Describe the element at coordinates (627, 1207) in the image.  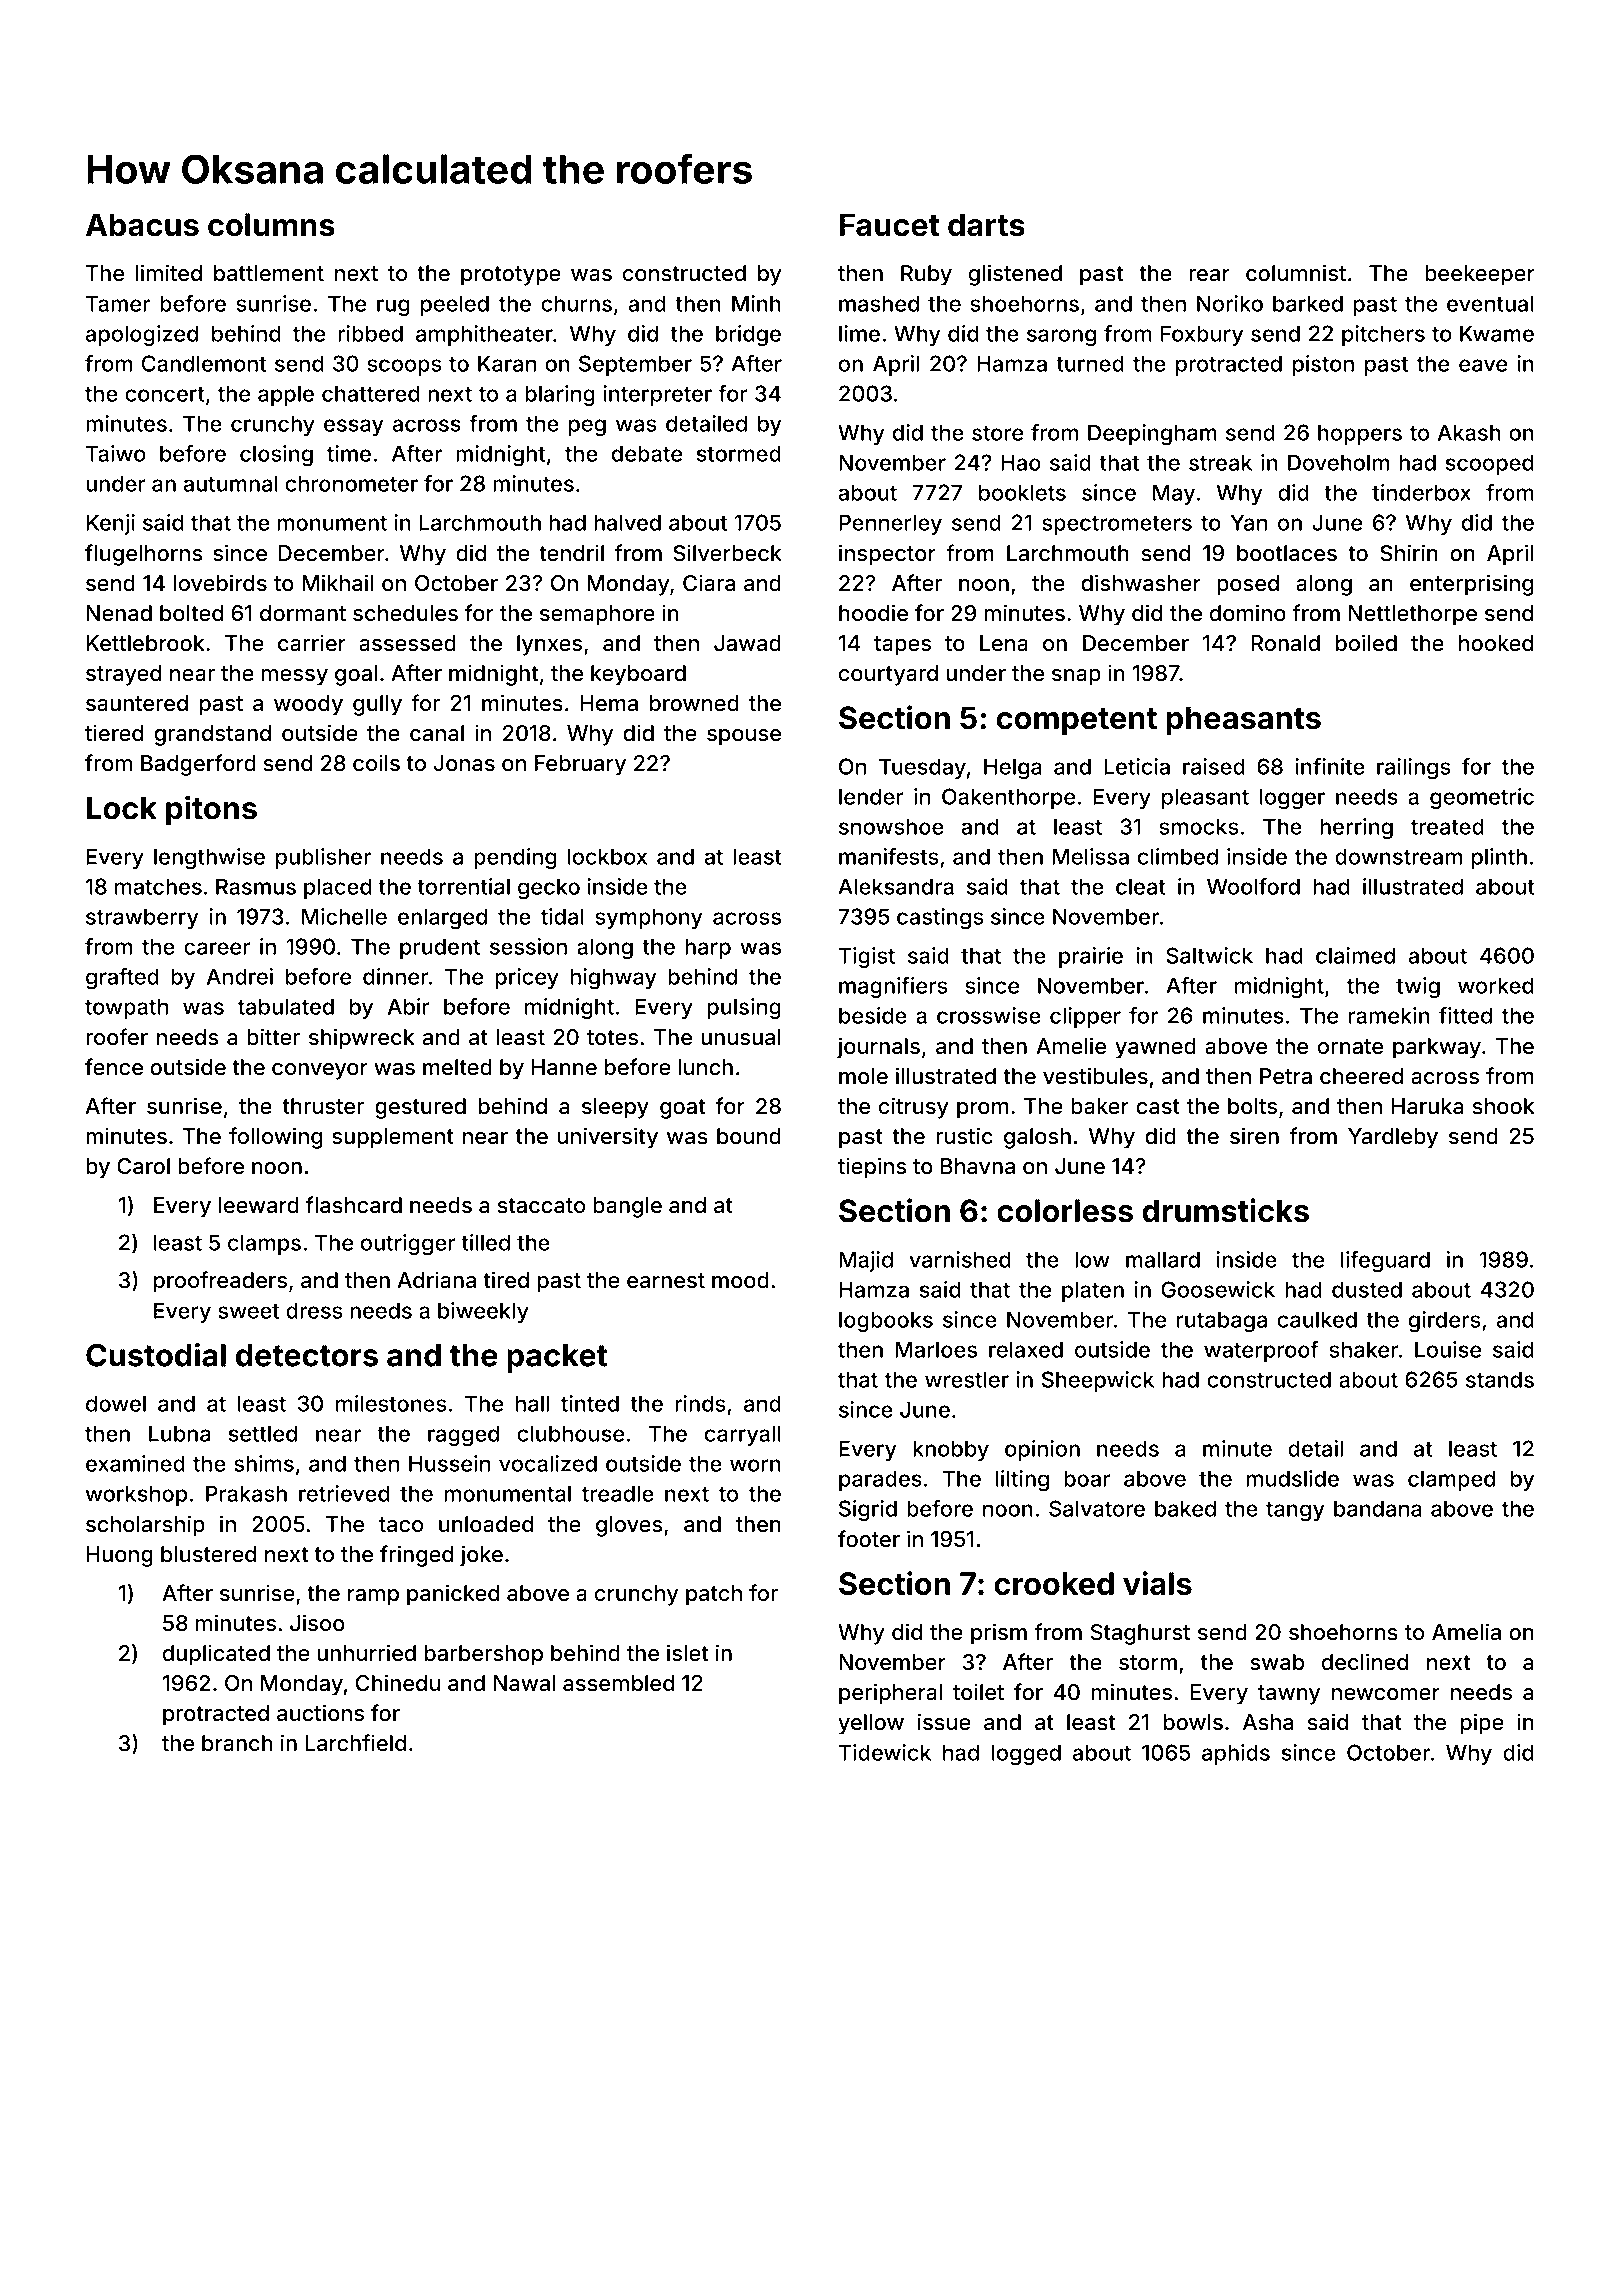
I see `bangle` at that location.
